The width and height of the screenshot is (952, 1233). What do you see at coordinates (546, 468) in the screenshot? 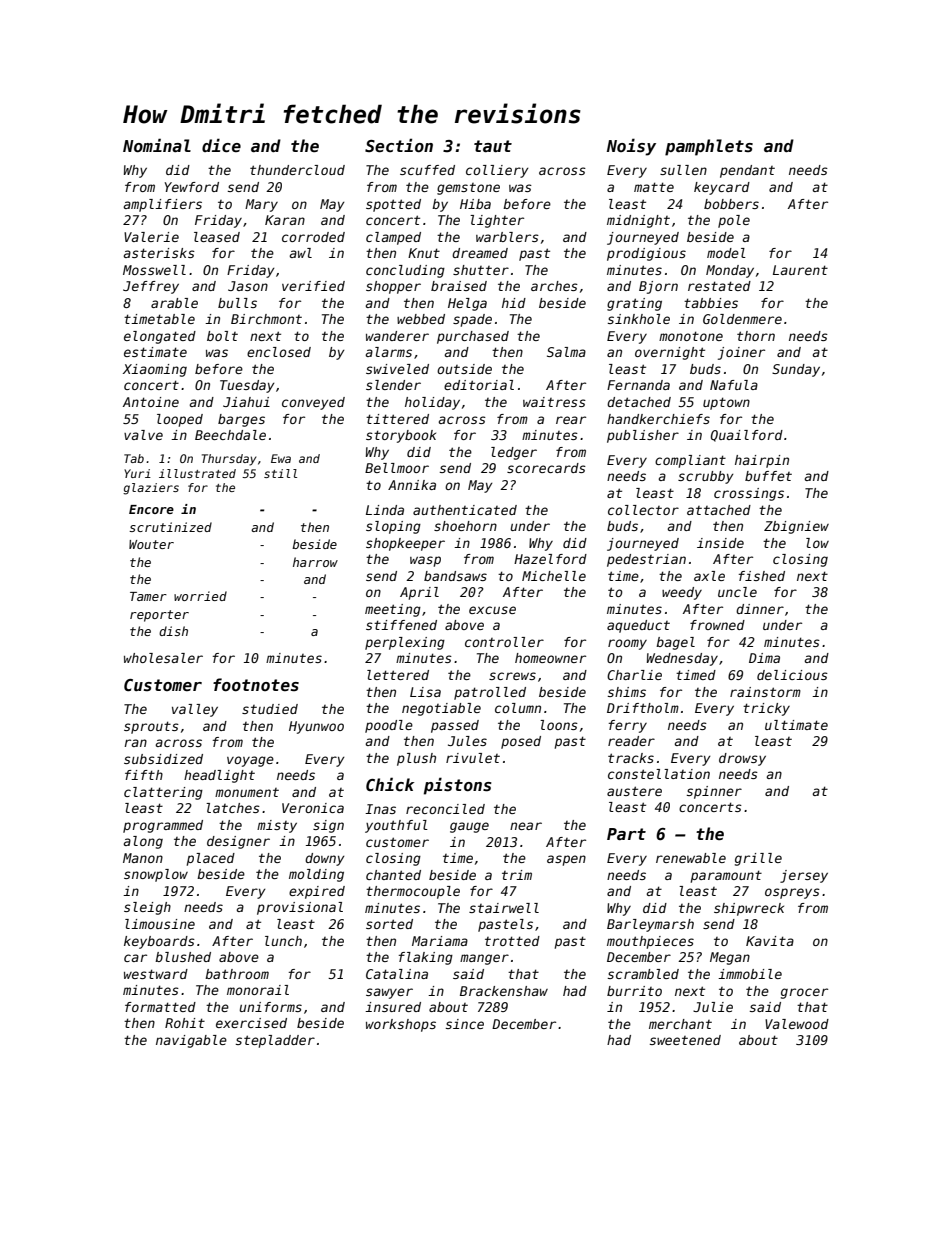
I see `scorecards` at bounding box center [546, 468].
